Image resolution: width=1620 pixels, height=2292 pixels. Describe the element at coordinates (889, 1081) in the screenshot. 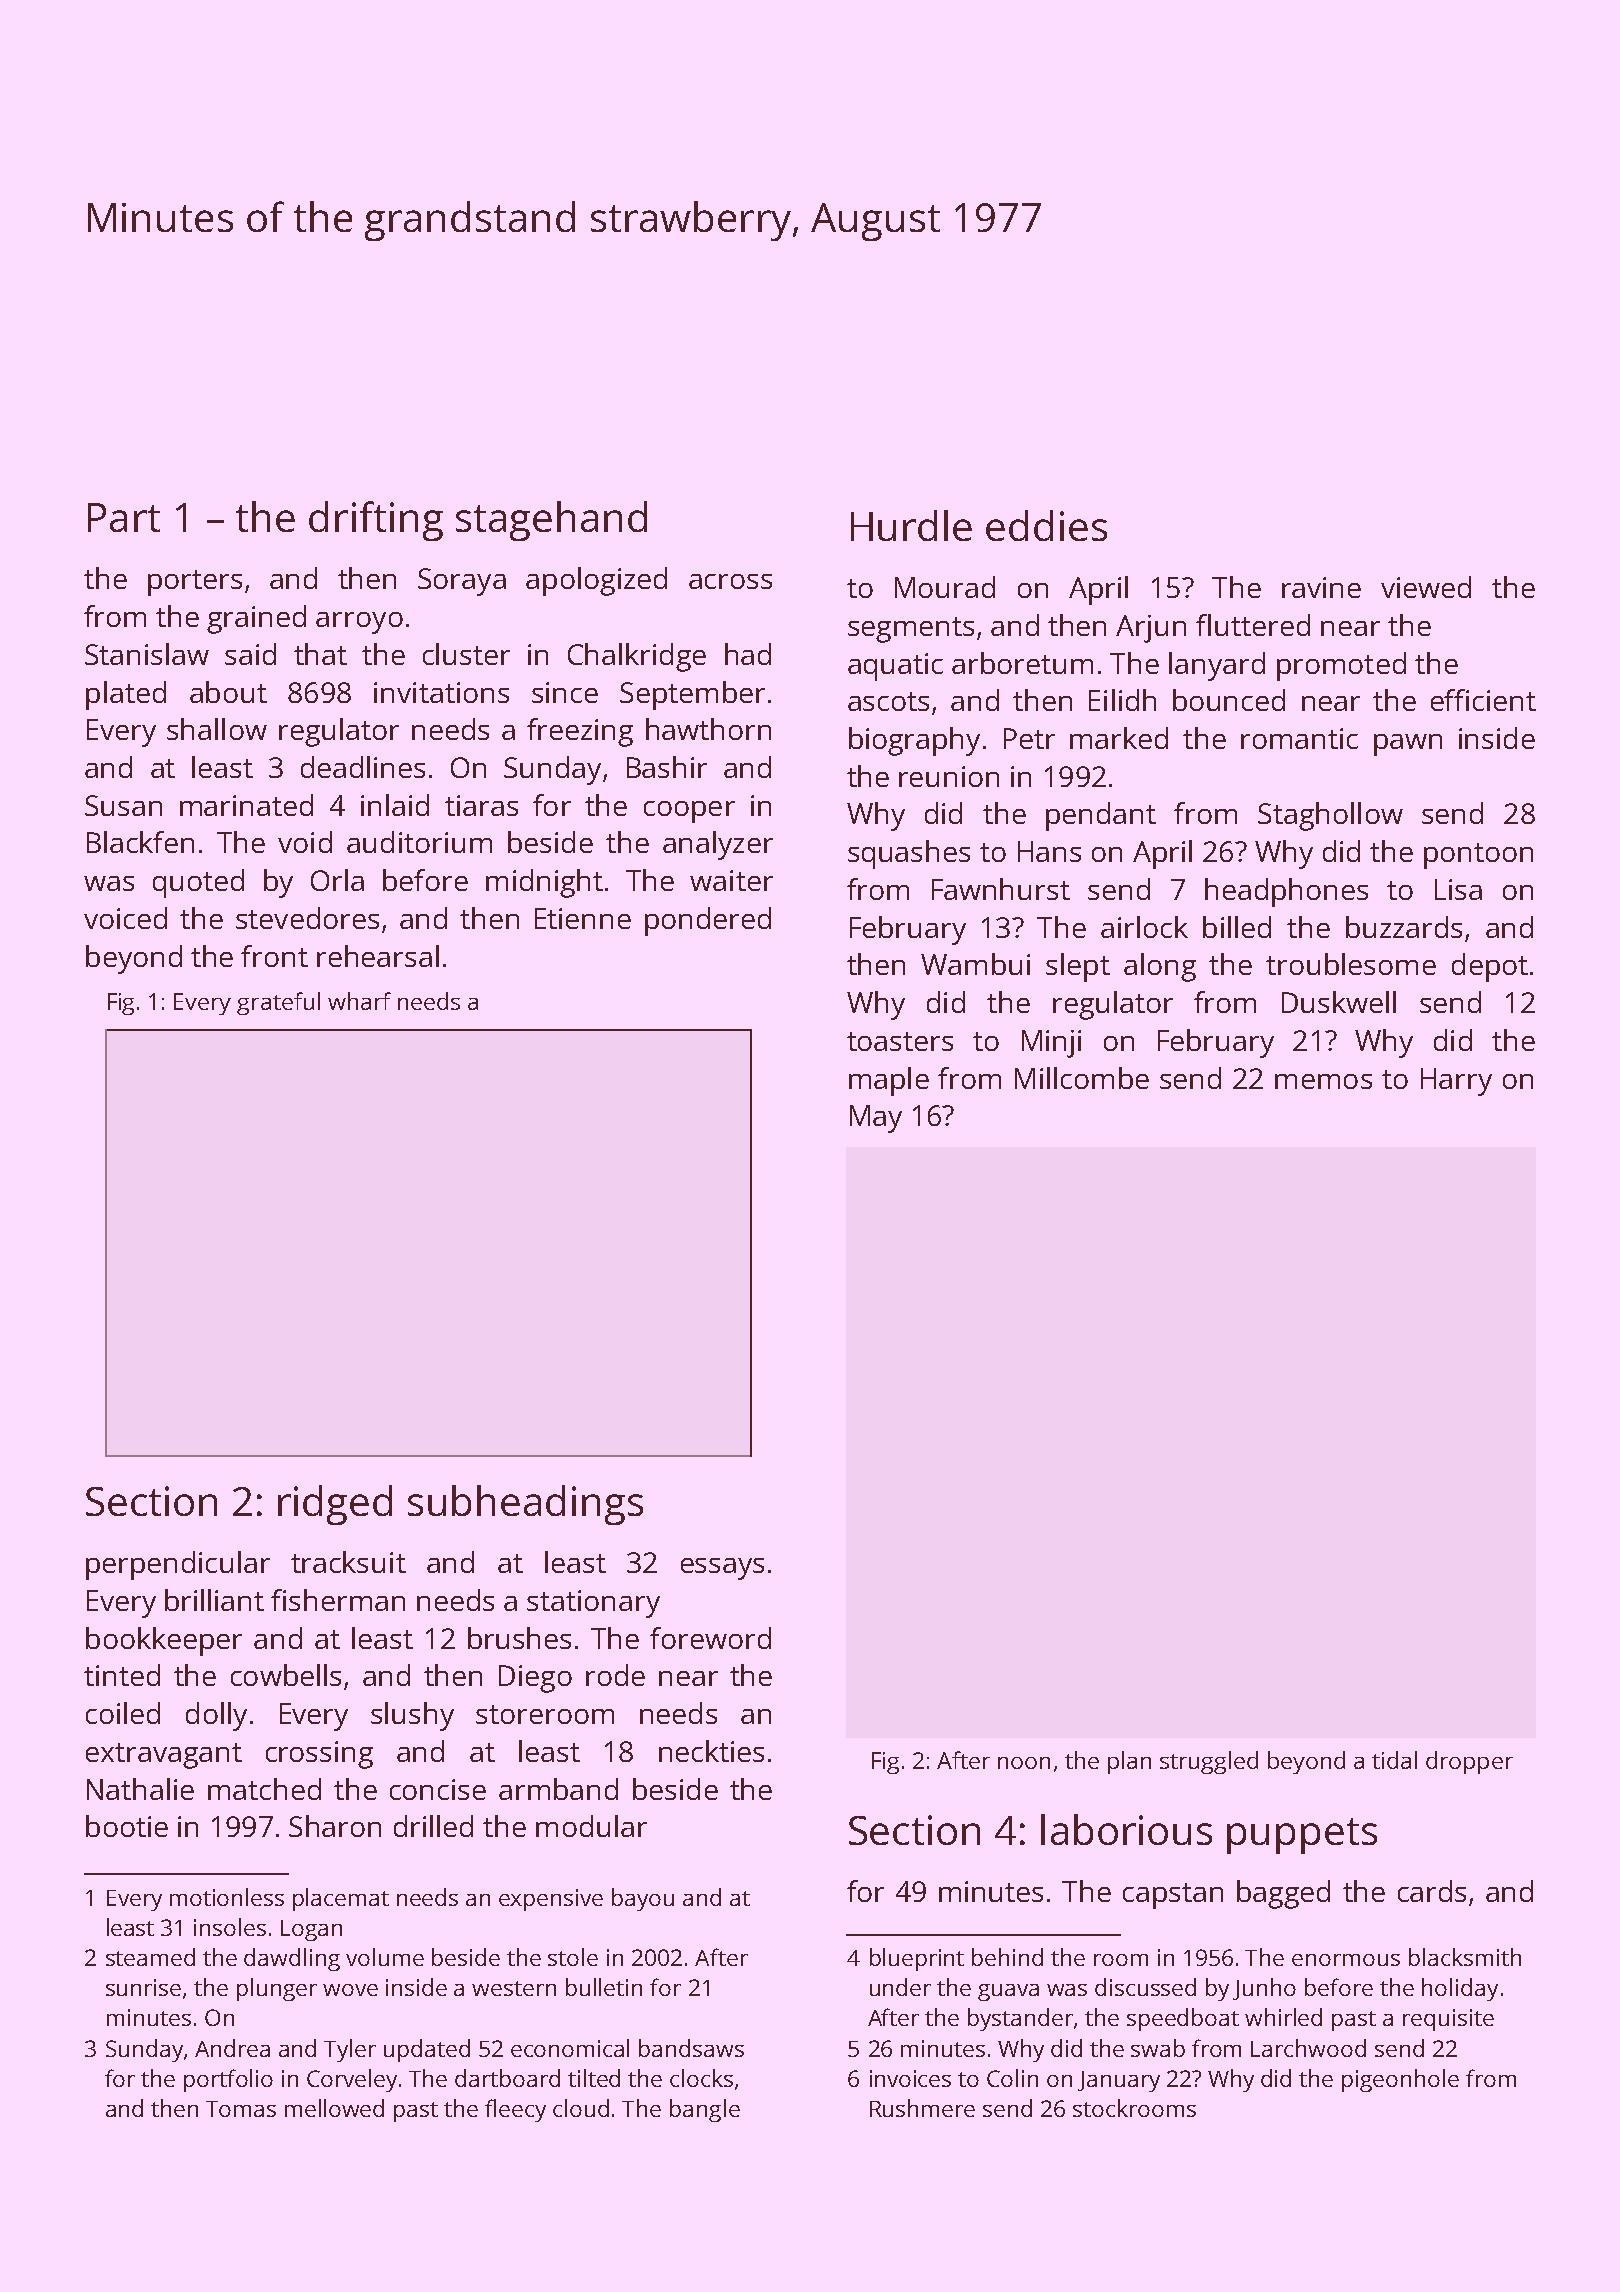

I see `maple` at that location.
